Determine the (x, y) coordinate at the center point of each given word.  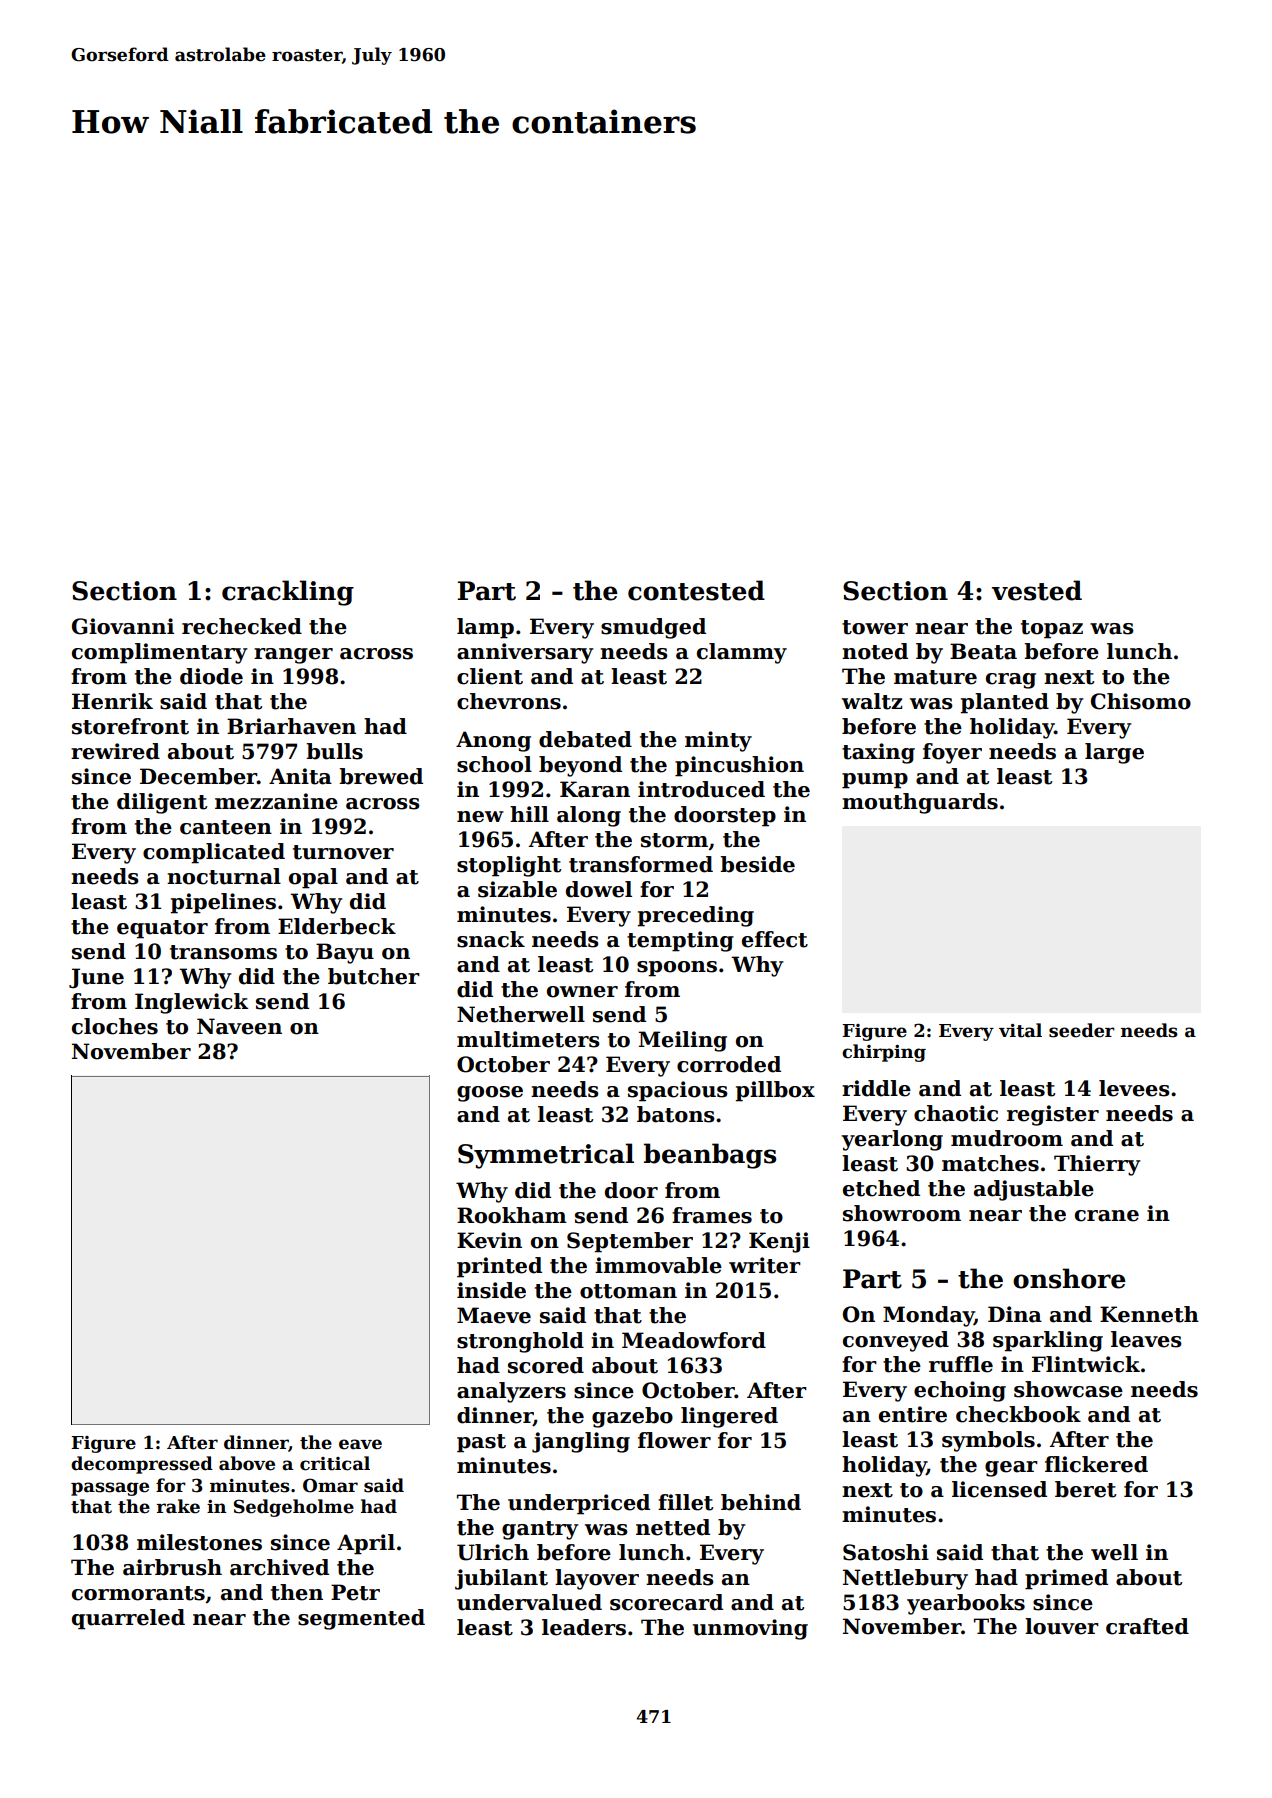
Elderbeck (337, 926)
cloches (115, 1026)
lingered (729, 1417)
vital (1020, 1030)
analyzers (511, 1392)
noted (875, 651)
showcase (1068, 1389)
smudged (653, 628)
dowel (599, 889)
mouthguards (920, 803)
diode (211, 676)
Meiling (683, 1041)
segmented (361, 1619)
